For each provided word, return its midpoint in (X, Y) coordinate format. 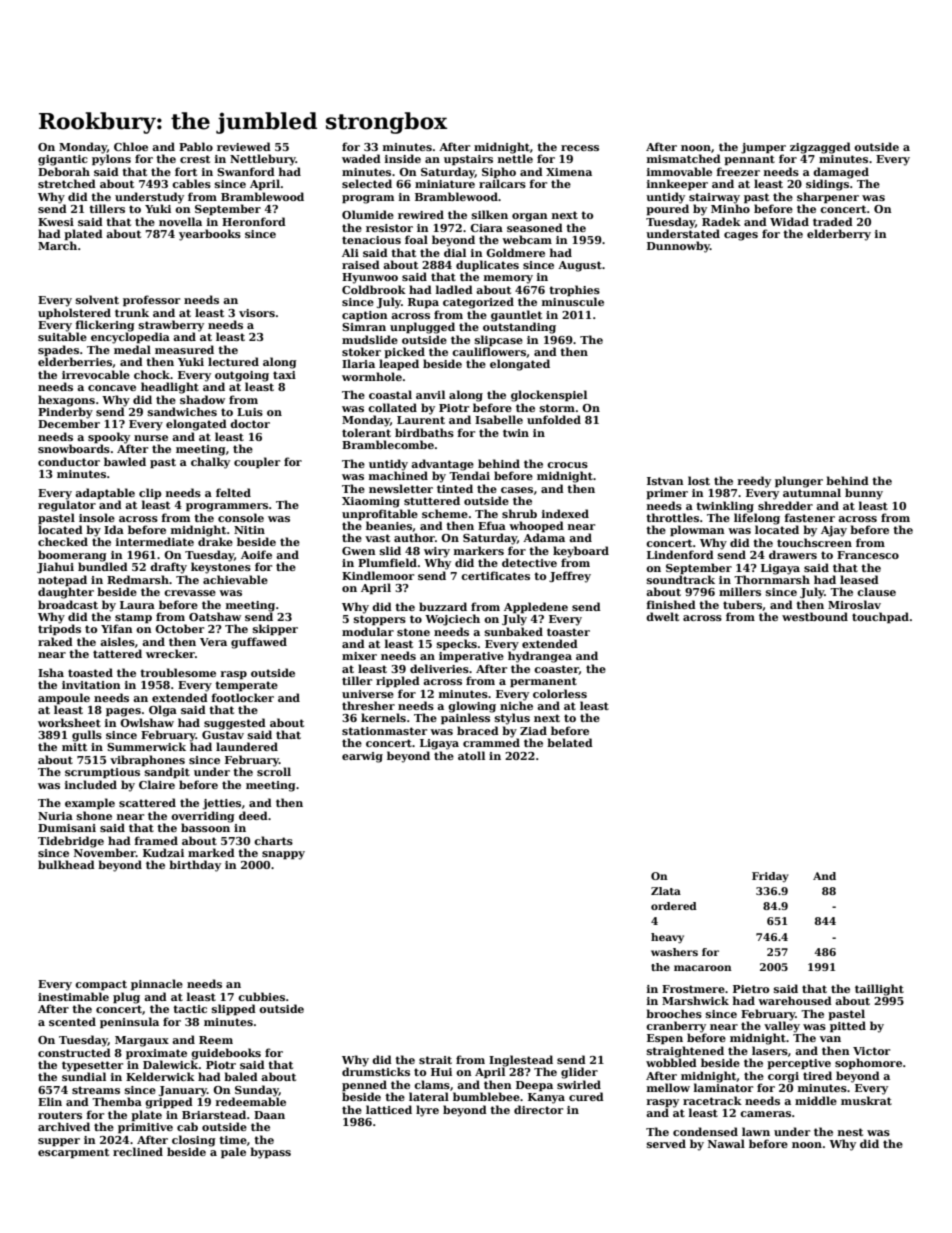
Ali (350, 252)
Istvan (665, 481)
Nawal (726, 1143)
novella (180, 221)
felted (233, 492)
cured (586, 1096)
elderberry (839, 235)
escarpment (73, 1153)
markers (479, 550)
